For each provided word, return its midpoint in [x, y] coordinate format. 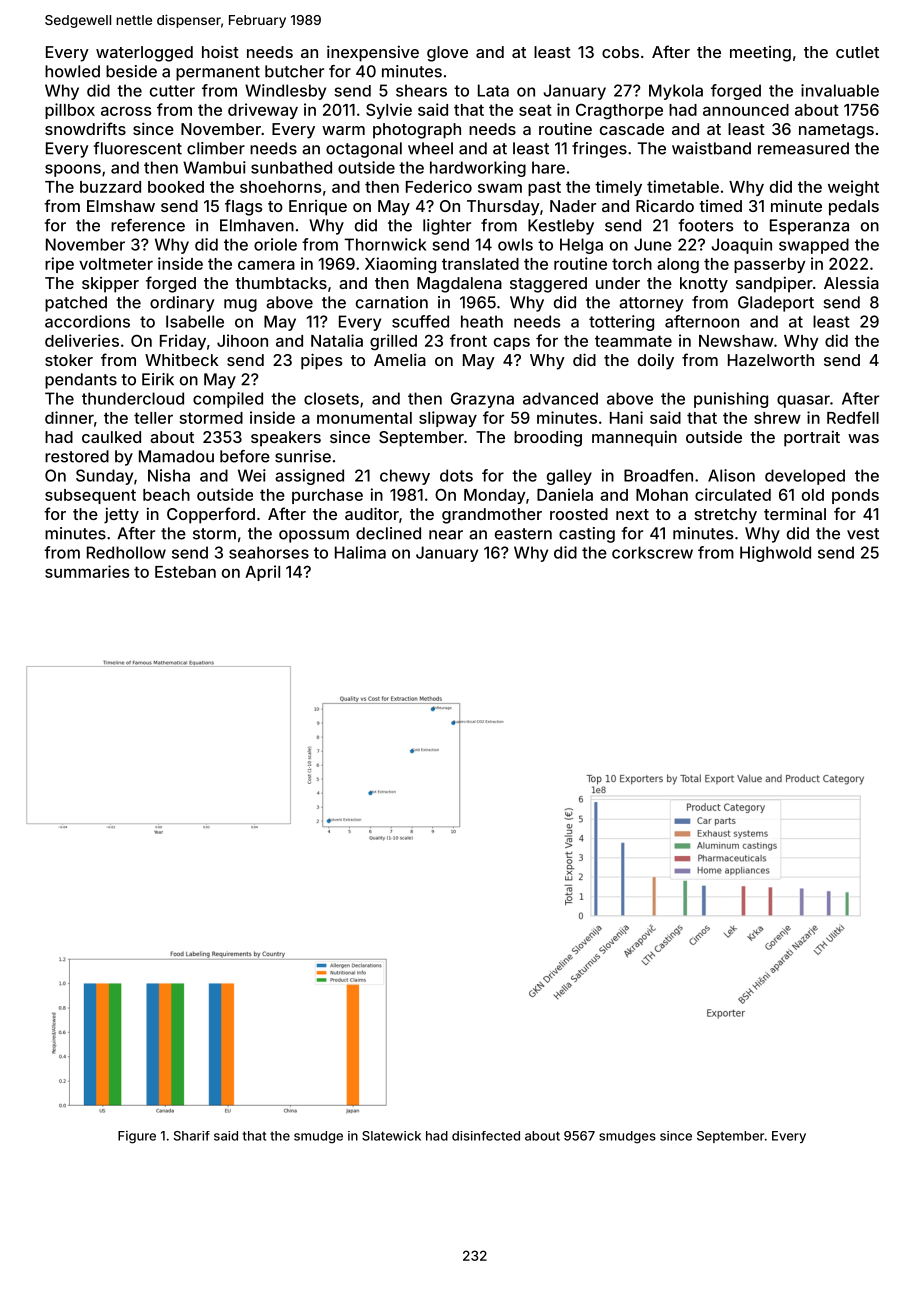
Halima [360, 552]
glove [447, 54]
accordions [87, 321]
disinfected [486, 1136]
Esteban [185, 572]
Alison [731, 475]
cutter [172, 91]
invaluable [840, 90]
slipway [448, 419]
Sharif [192, 1136]
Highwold [775, 554]
